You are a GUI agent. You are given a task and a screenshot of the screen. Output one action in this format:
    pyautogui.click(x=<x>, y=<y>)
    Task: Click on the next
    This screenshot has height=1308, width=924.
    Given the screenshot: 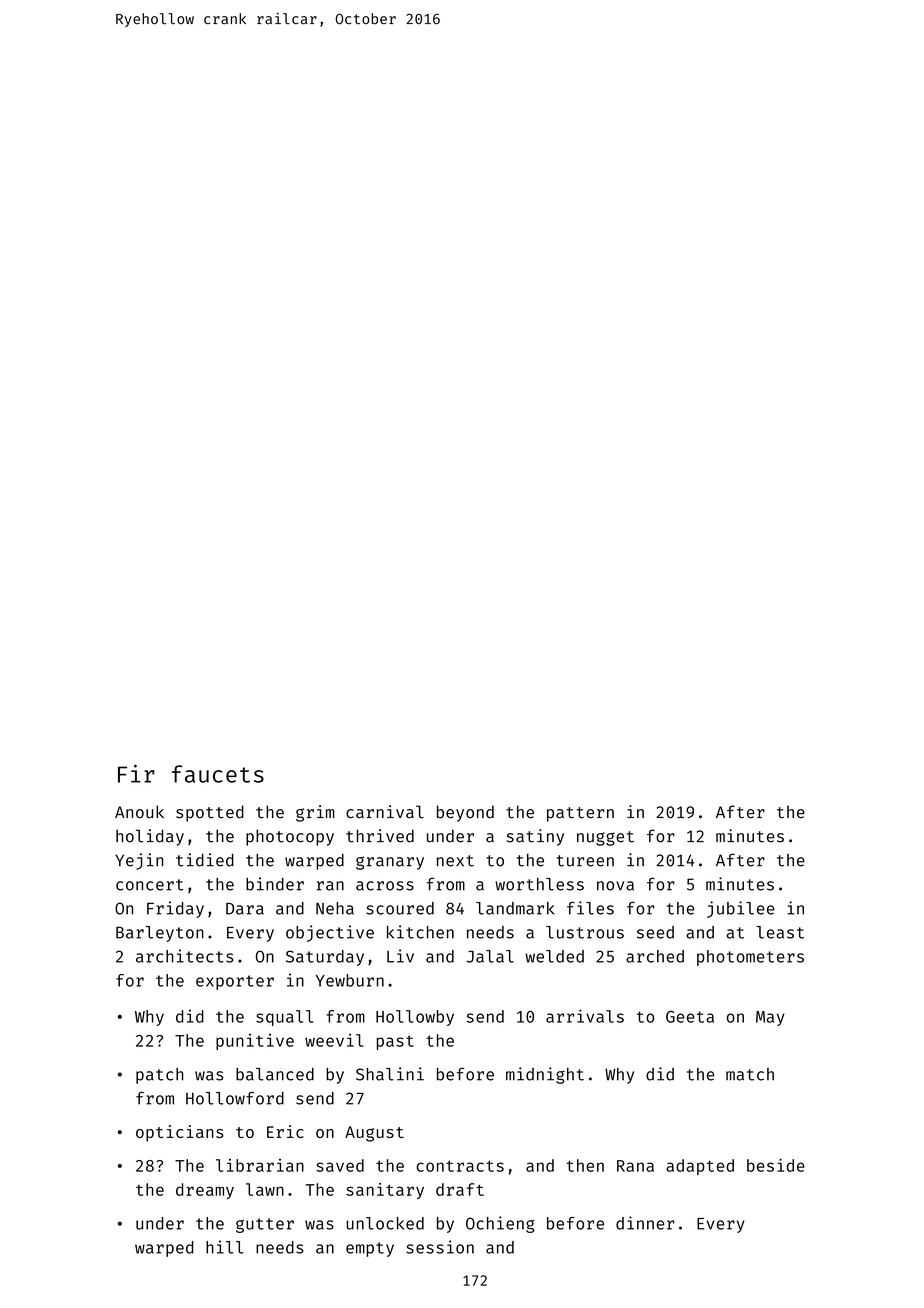 What is the action you would take?
    pyautogui.click(x=455, y=861)
